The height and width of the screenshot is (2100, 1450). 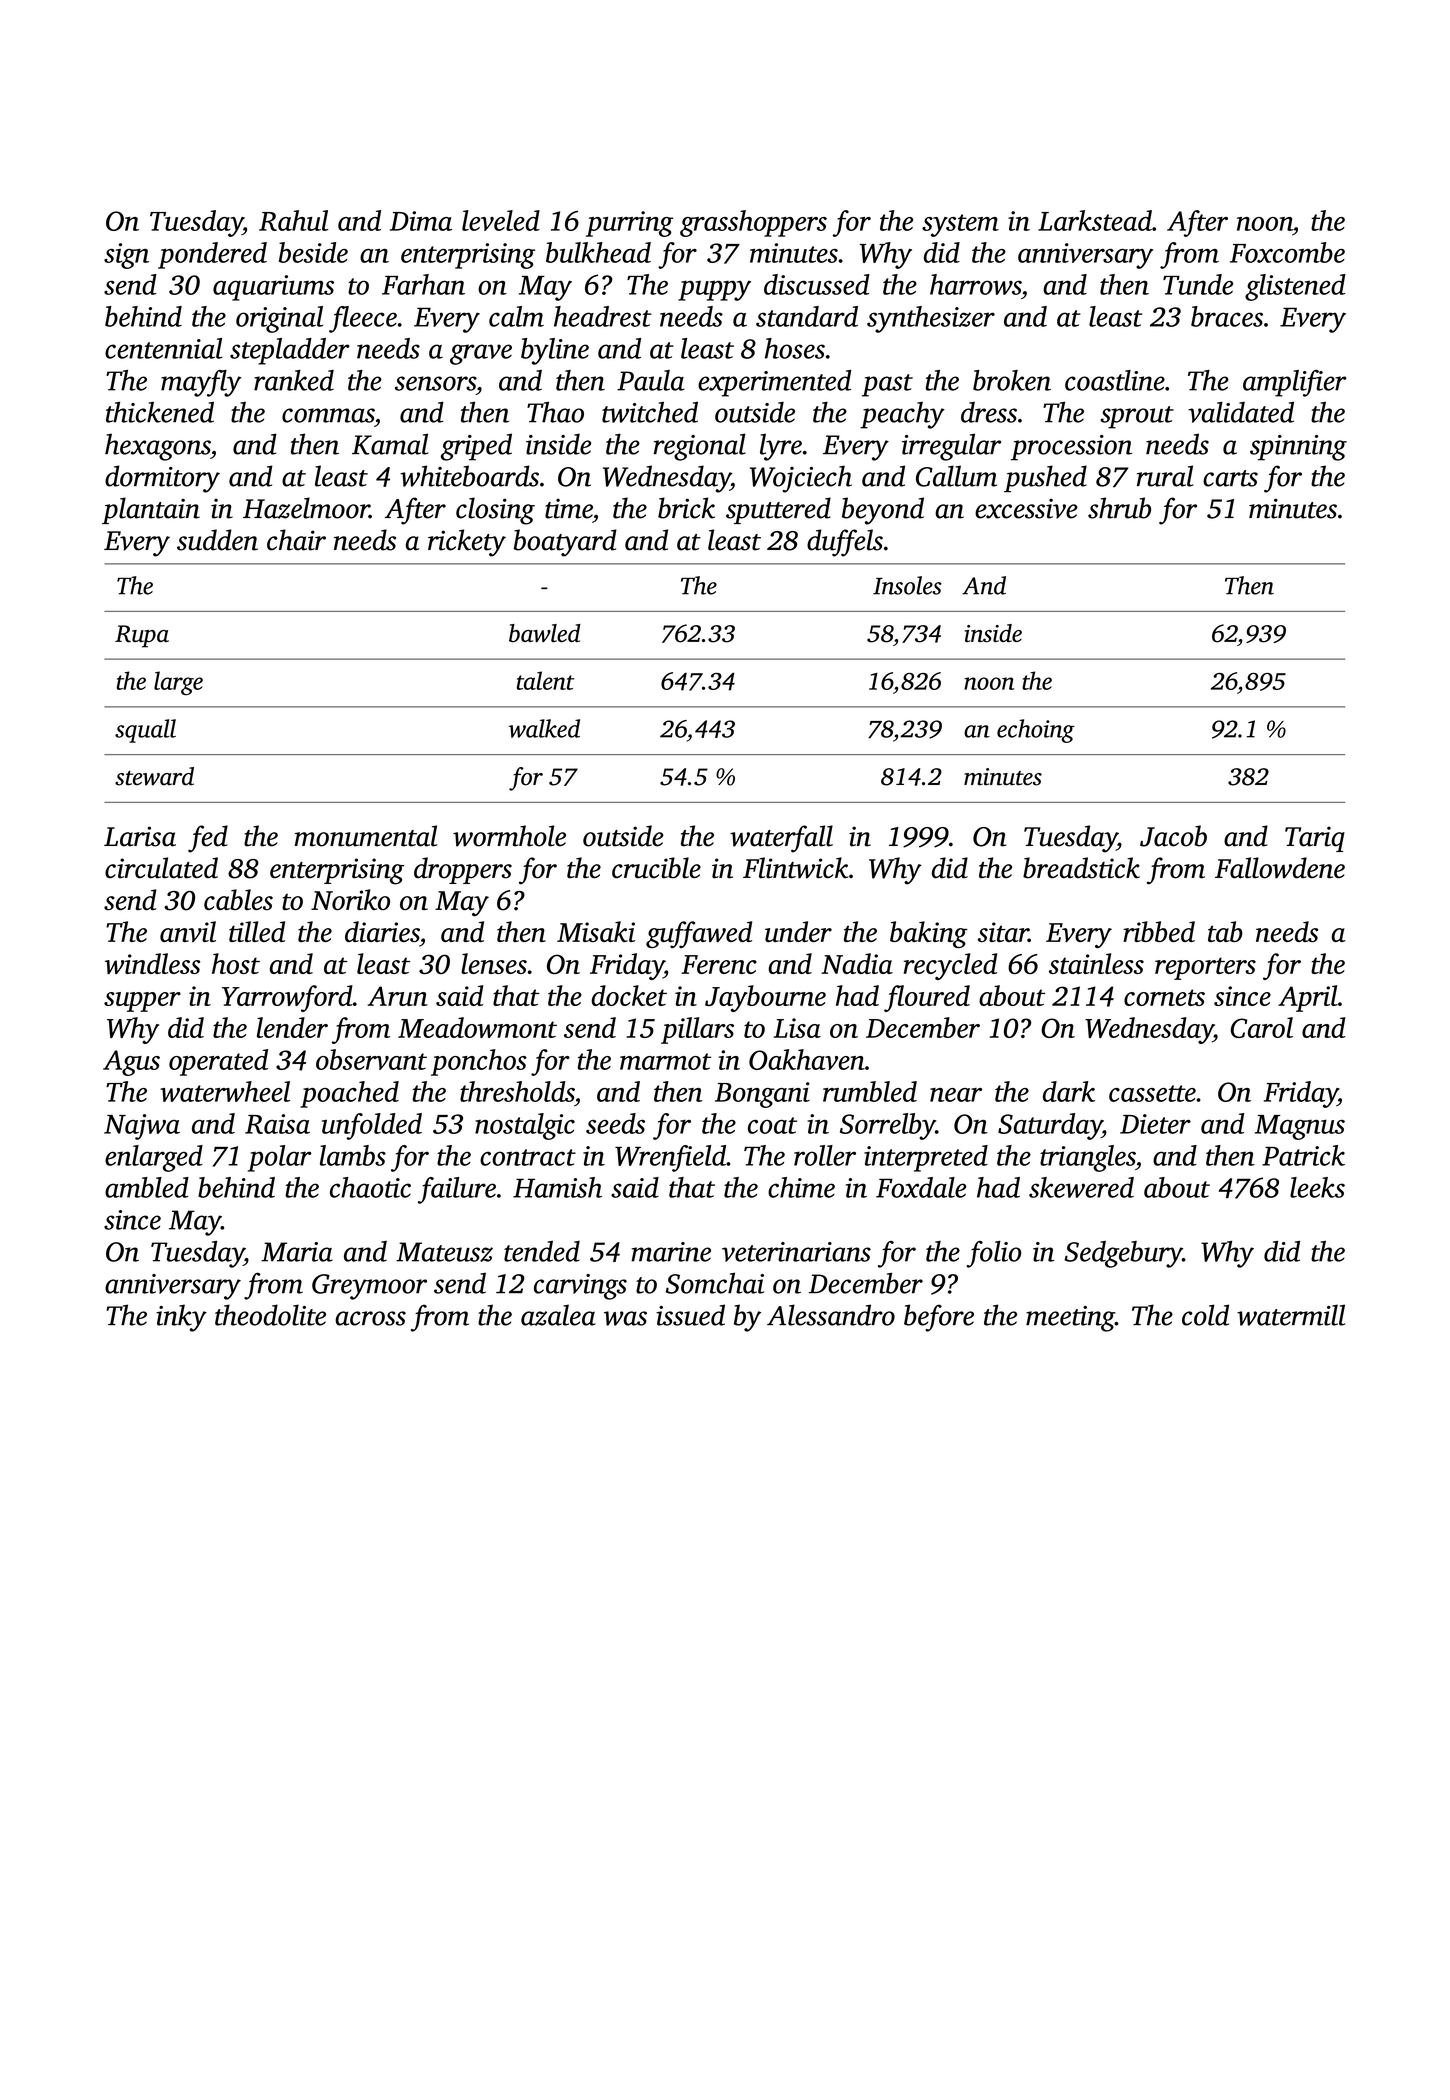 I want to click on purring, so click(x=629, y=224).
